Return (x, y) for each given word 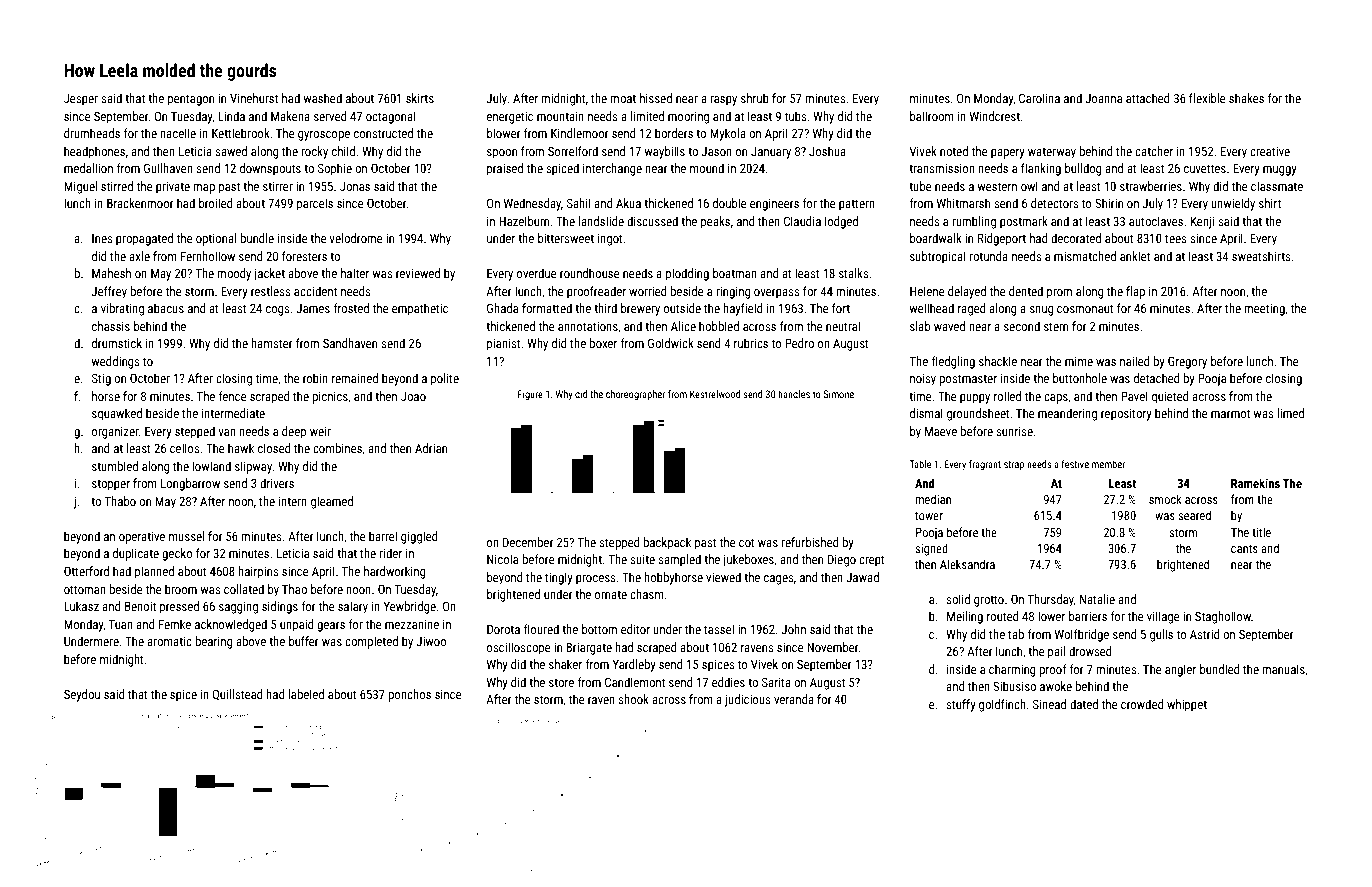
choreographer (635, 395)
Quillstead (237, 695)
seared (1194, 515)
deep (294, 432)
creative (1270, 151)
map (204, 189)
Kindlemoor (580, 133)
